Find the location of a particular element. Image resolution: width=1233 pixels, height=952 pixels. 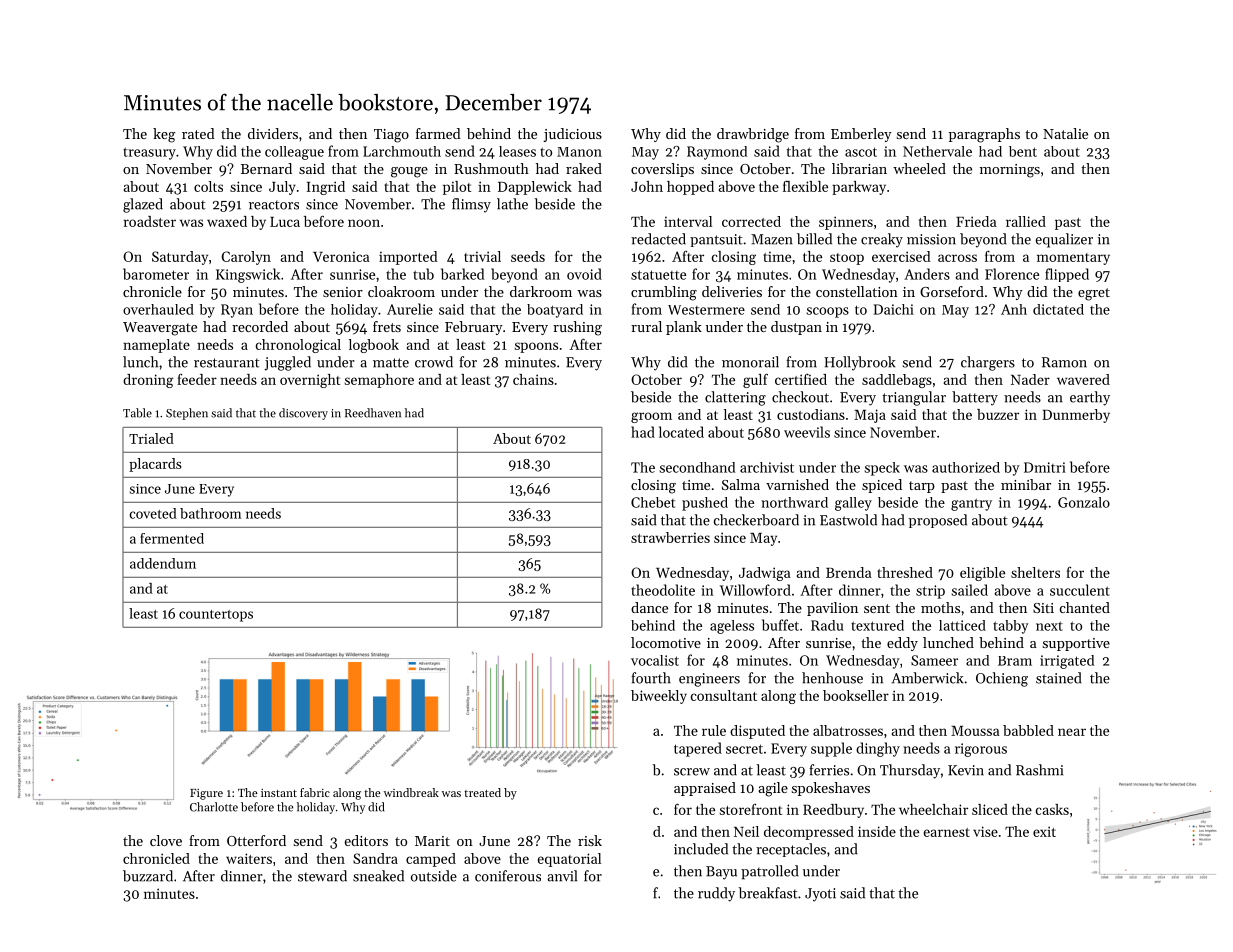

droning is located at coordinates (148, 381).
